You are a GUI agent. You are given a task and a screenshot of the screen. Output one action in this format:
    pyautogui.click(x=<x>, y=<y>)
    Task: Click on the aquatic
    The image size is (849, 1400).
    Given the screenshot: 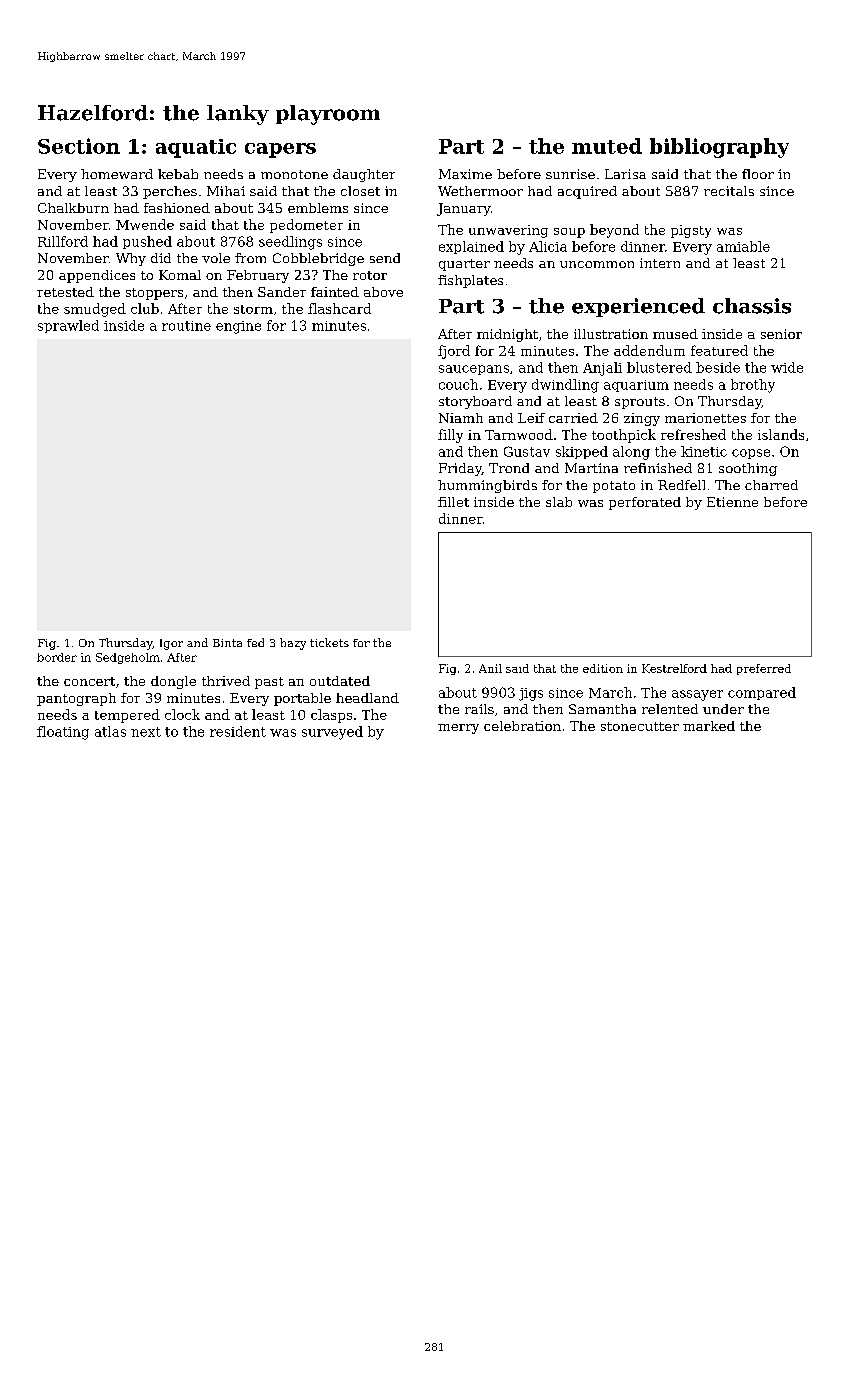 What is the action you would take?
    pyautogui.click(x=196, y=148)
